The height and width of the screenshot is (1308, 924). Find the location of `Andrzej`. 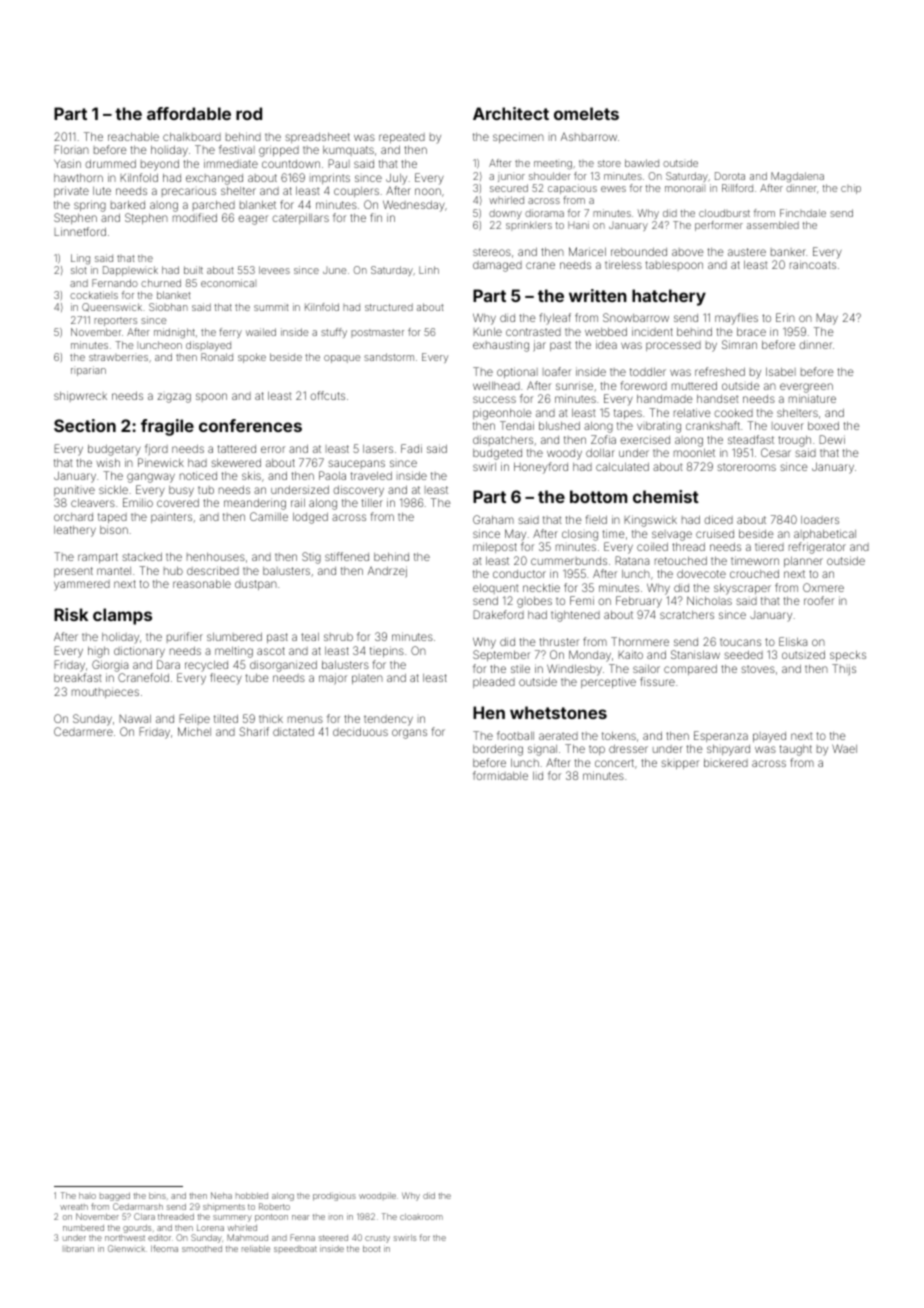

Andrzej is located at coordinates (387, 572).
